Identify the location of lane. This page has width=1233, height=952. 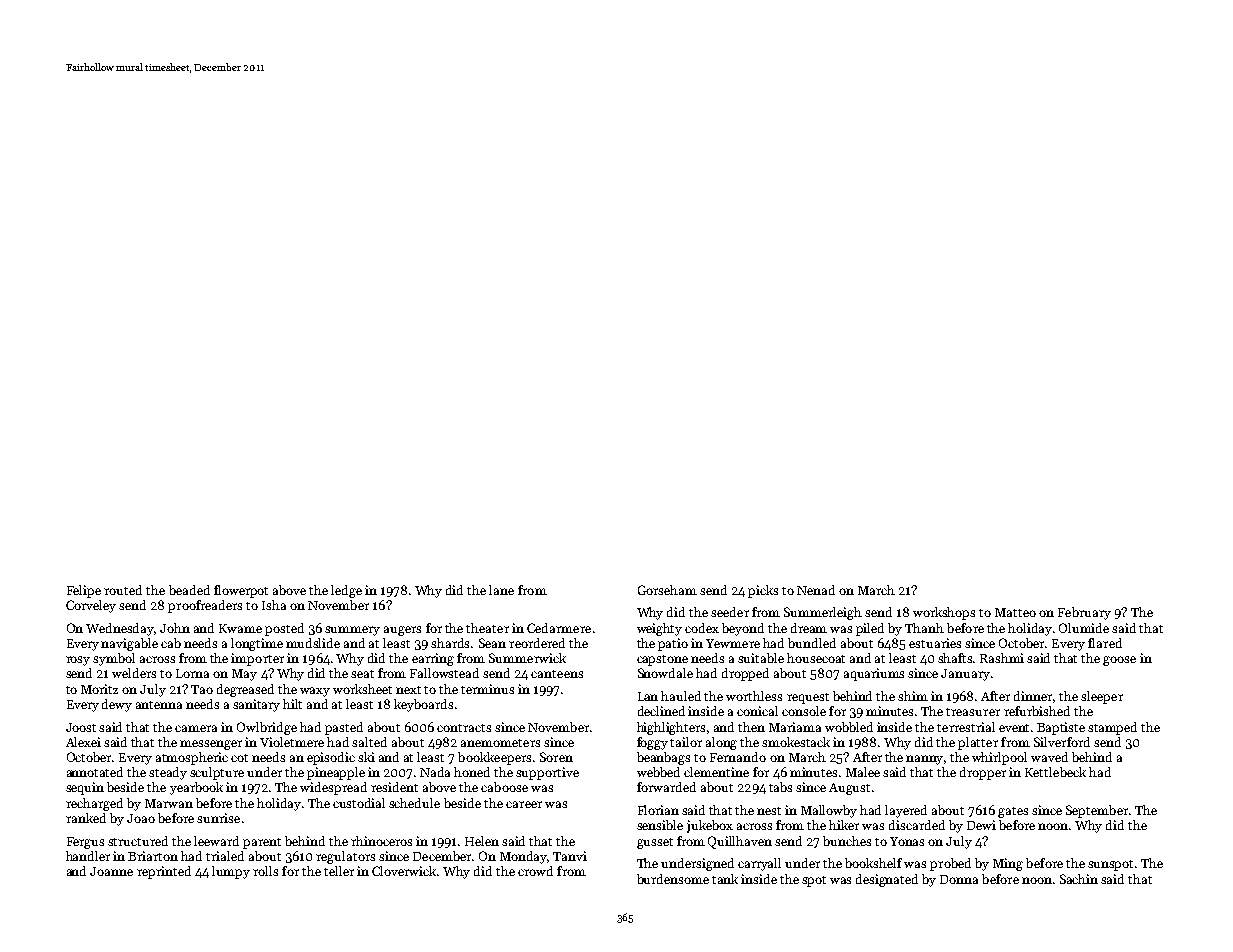
(501, 590).
